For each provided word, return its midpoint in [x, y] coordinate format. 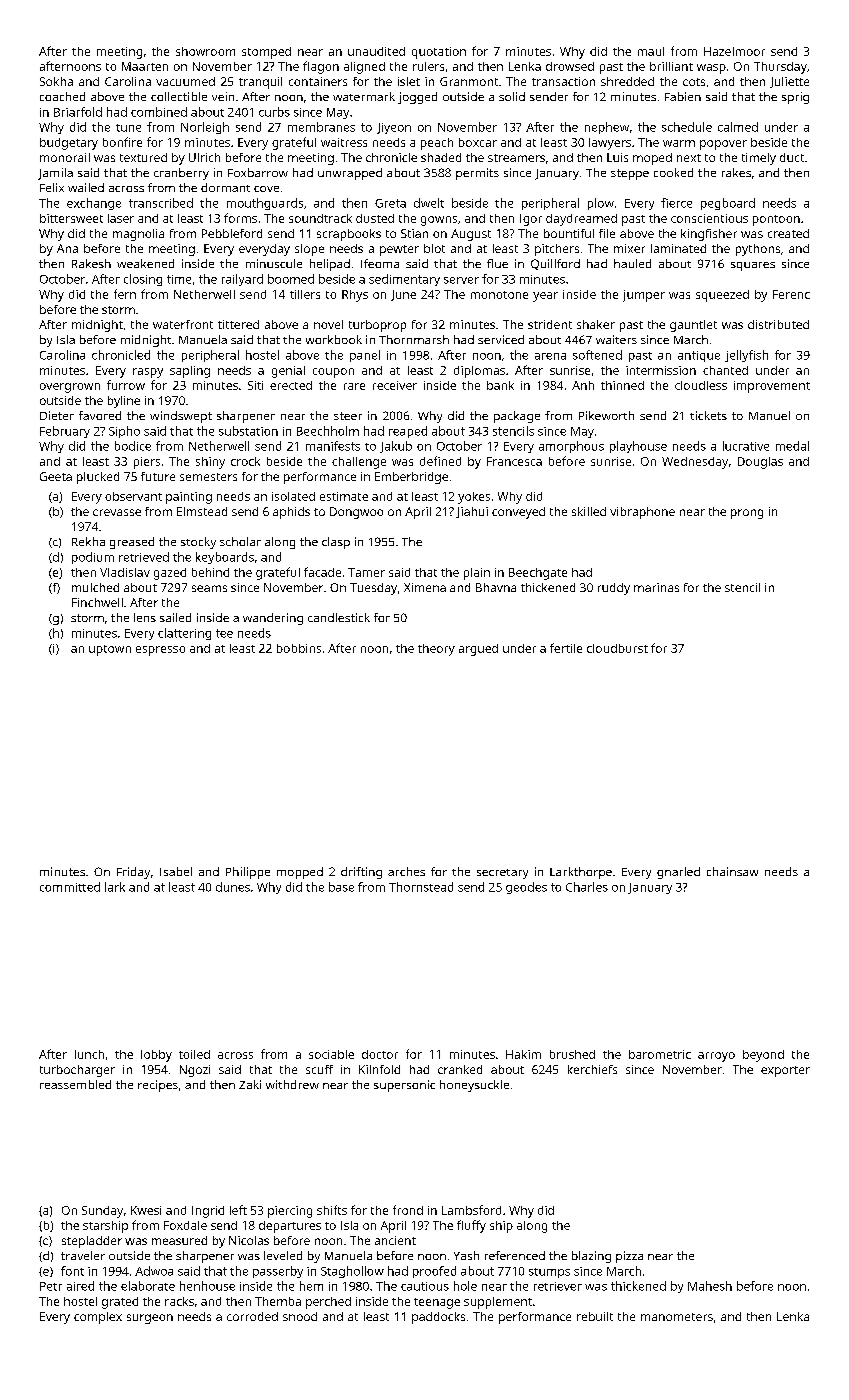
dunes [233, 887]
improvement [772, 387]
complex [98, 1318]
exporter [785, 1071]
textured [143, 157]
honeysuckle [474, 1086]
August [471, 235]
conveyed [518, 513]
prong [747, 514]
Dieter [57, 415]
